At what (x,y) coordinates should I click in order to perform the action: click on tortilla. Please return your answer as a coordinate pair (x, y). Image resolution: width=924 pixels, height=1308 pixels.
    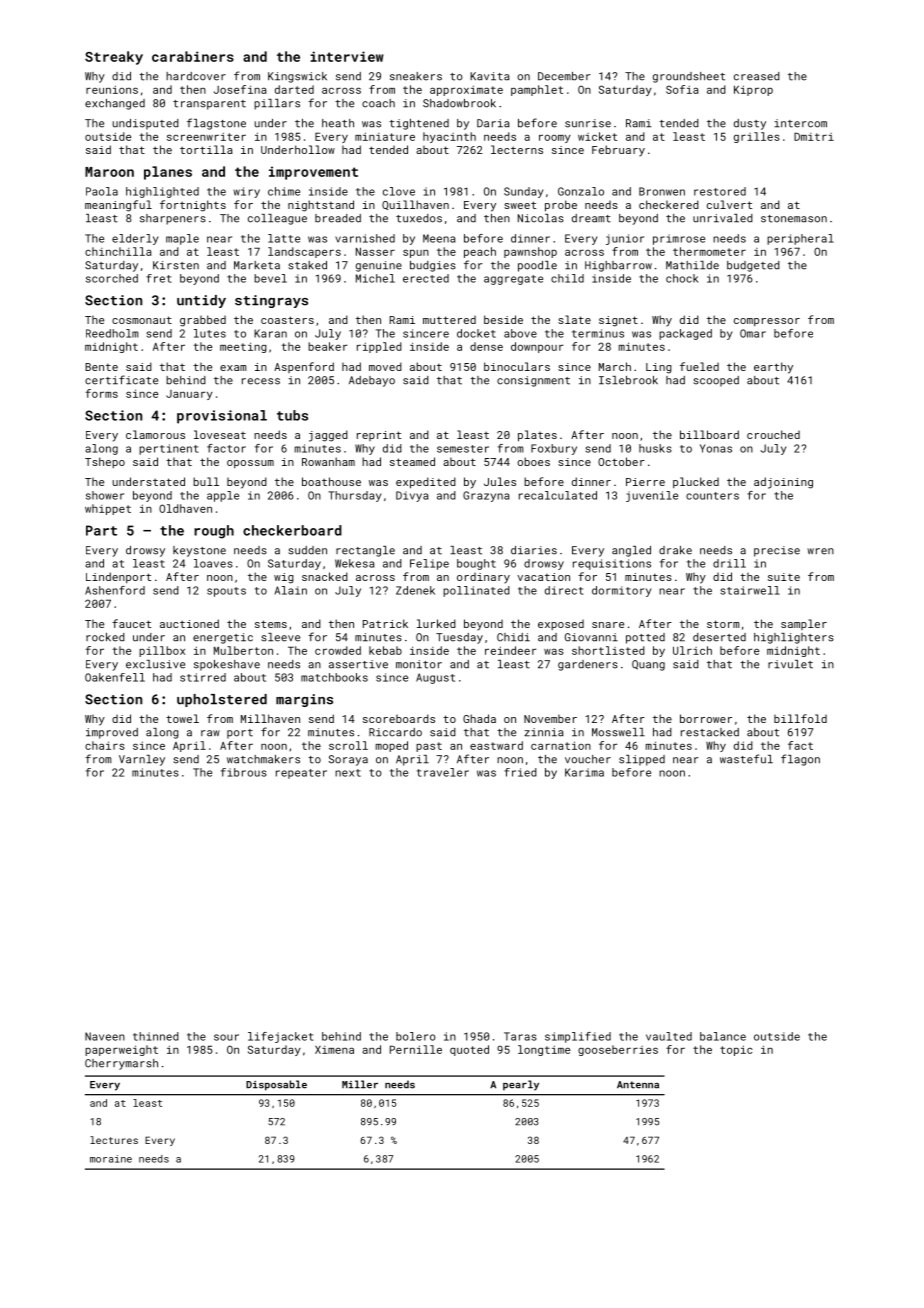
    Looking at the image, I should click on (206, 149).
